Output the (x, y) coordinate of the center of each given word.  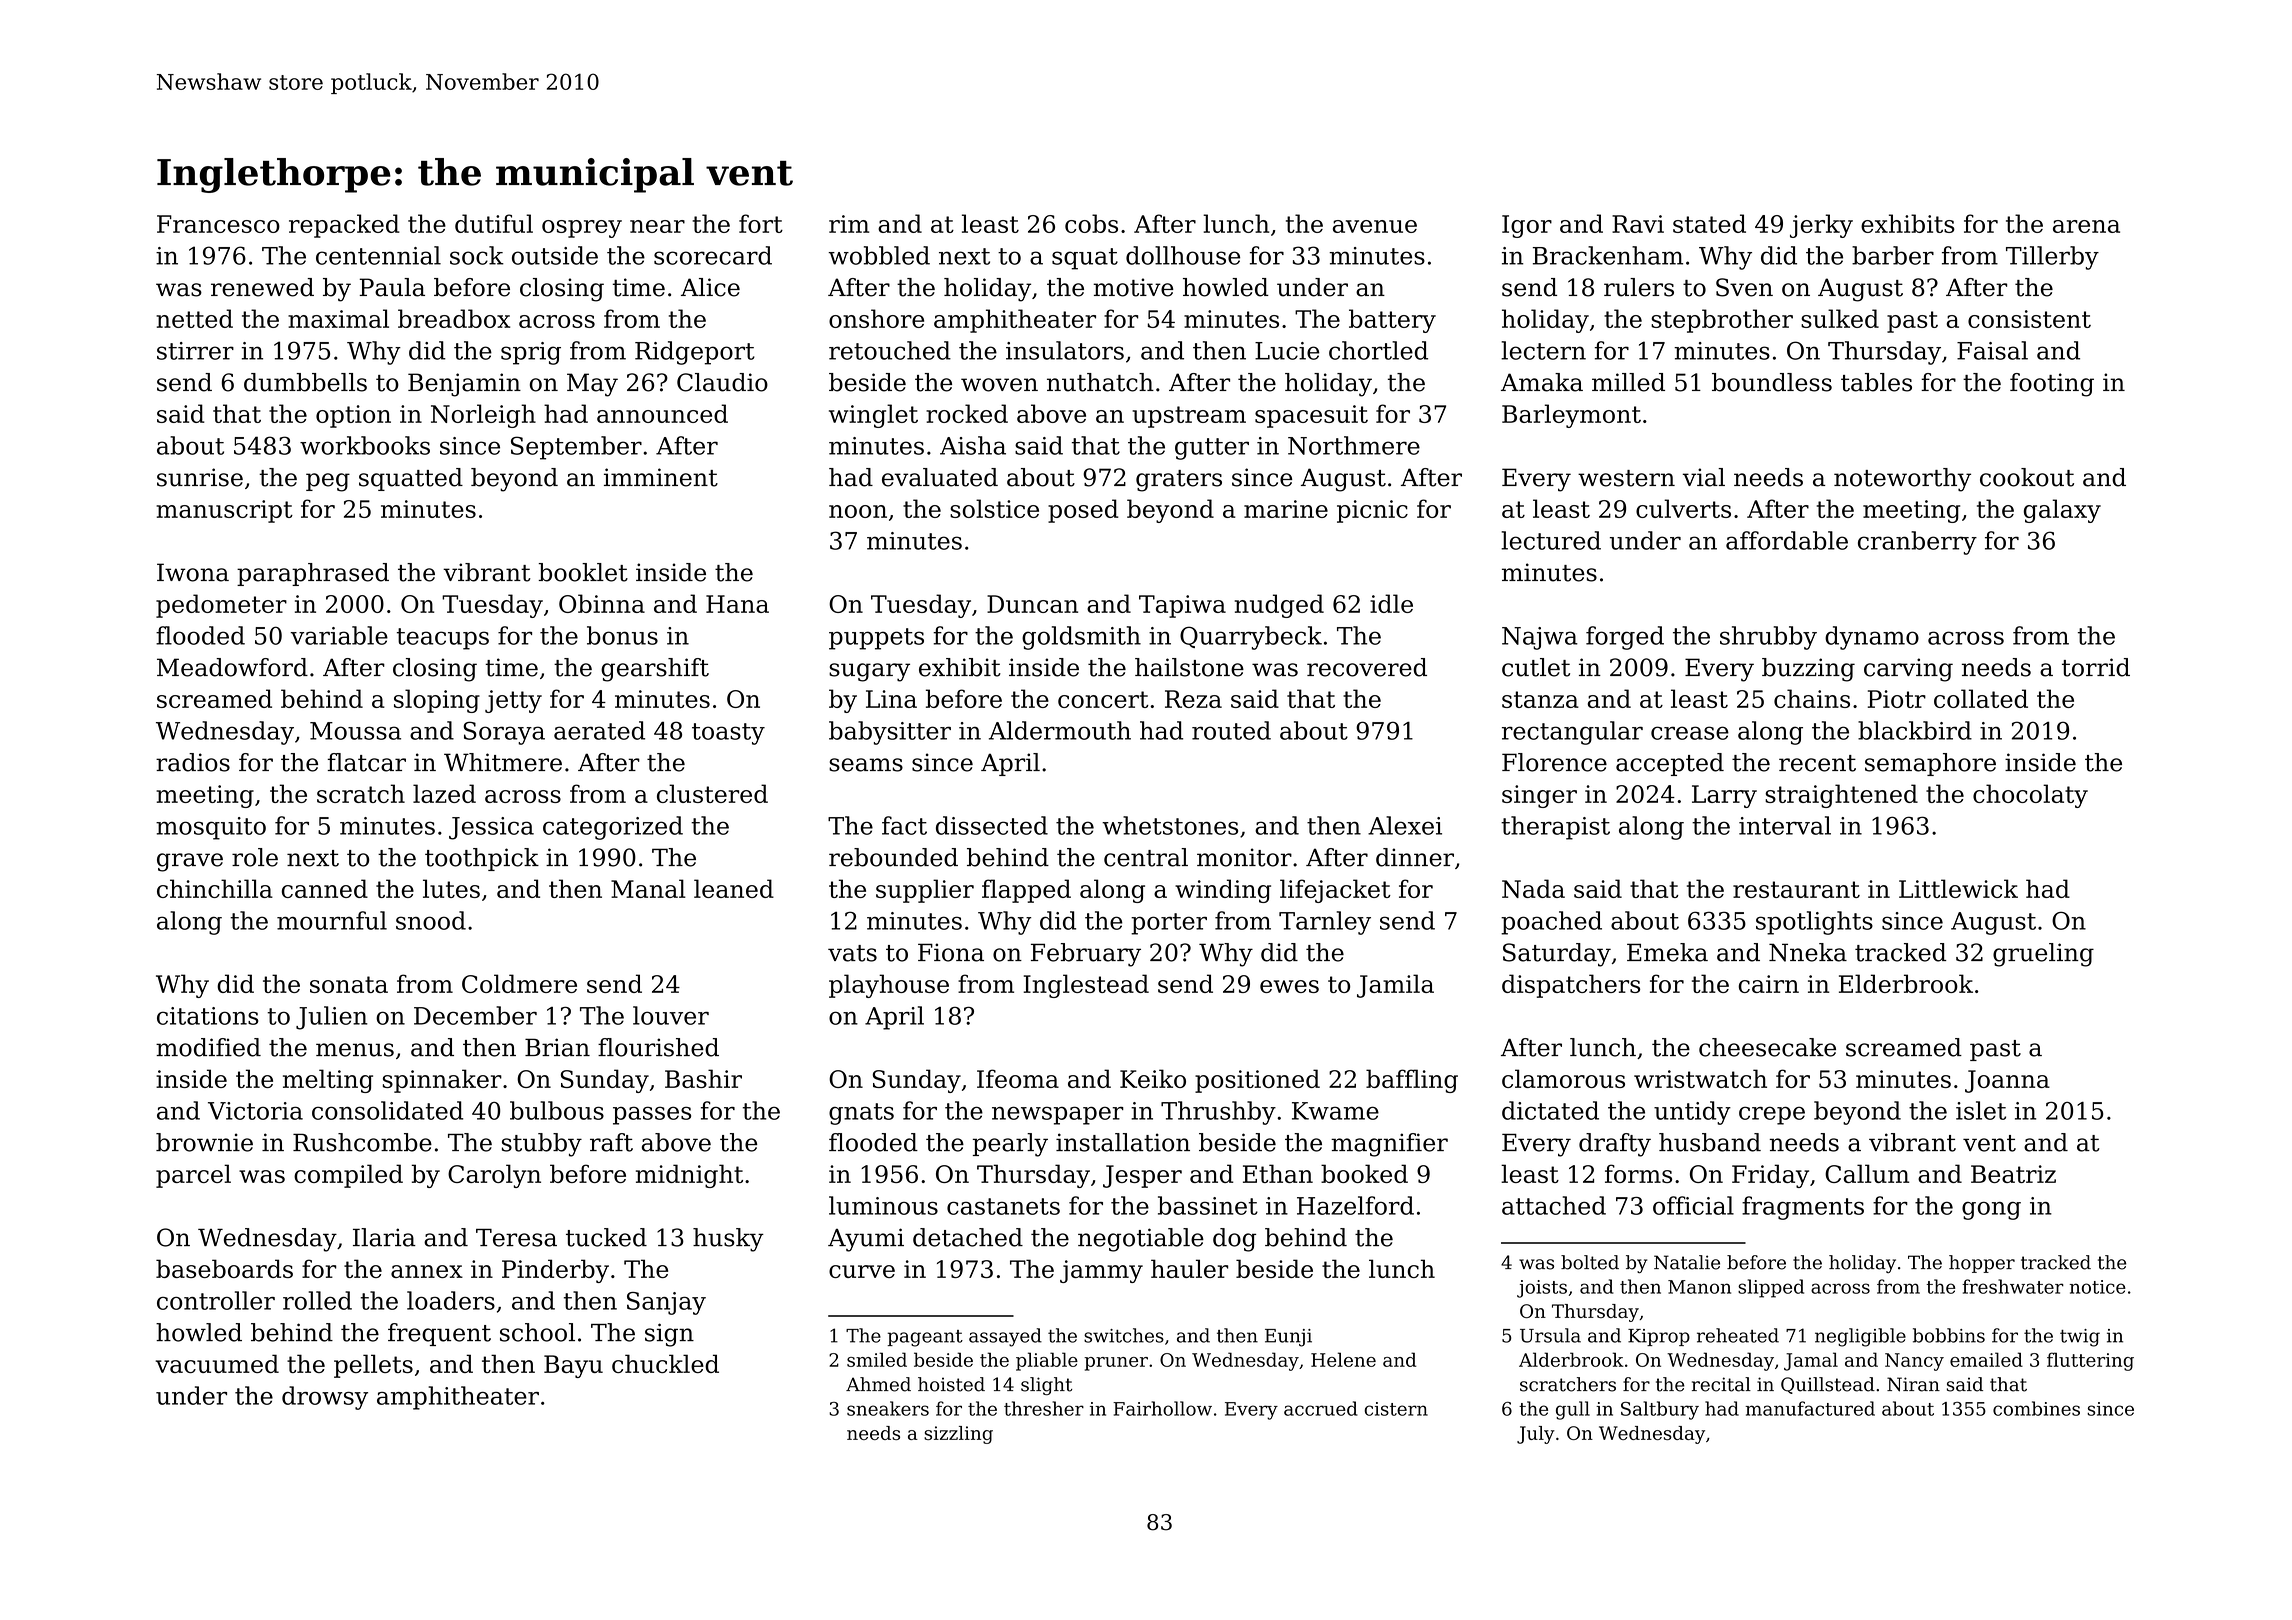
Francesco (218, 224)
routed (1231, 730)
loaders (451, 1300)
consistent (2029, 319)
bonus (622, 635)
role (255, 857)
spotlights (1814, 923)
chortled (1378, 350)
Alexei (1405, 825)
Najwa (1540, 638)
